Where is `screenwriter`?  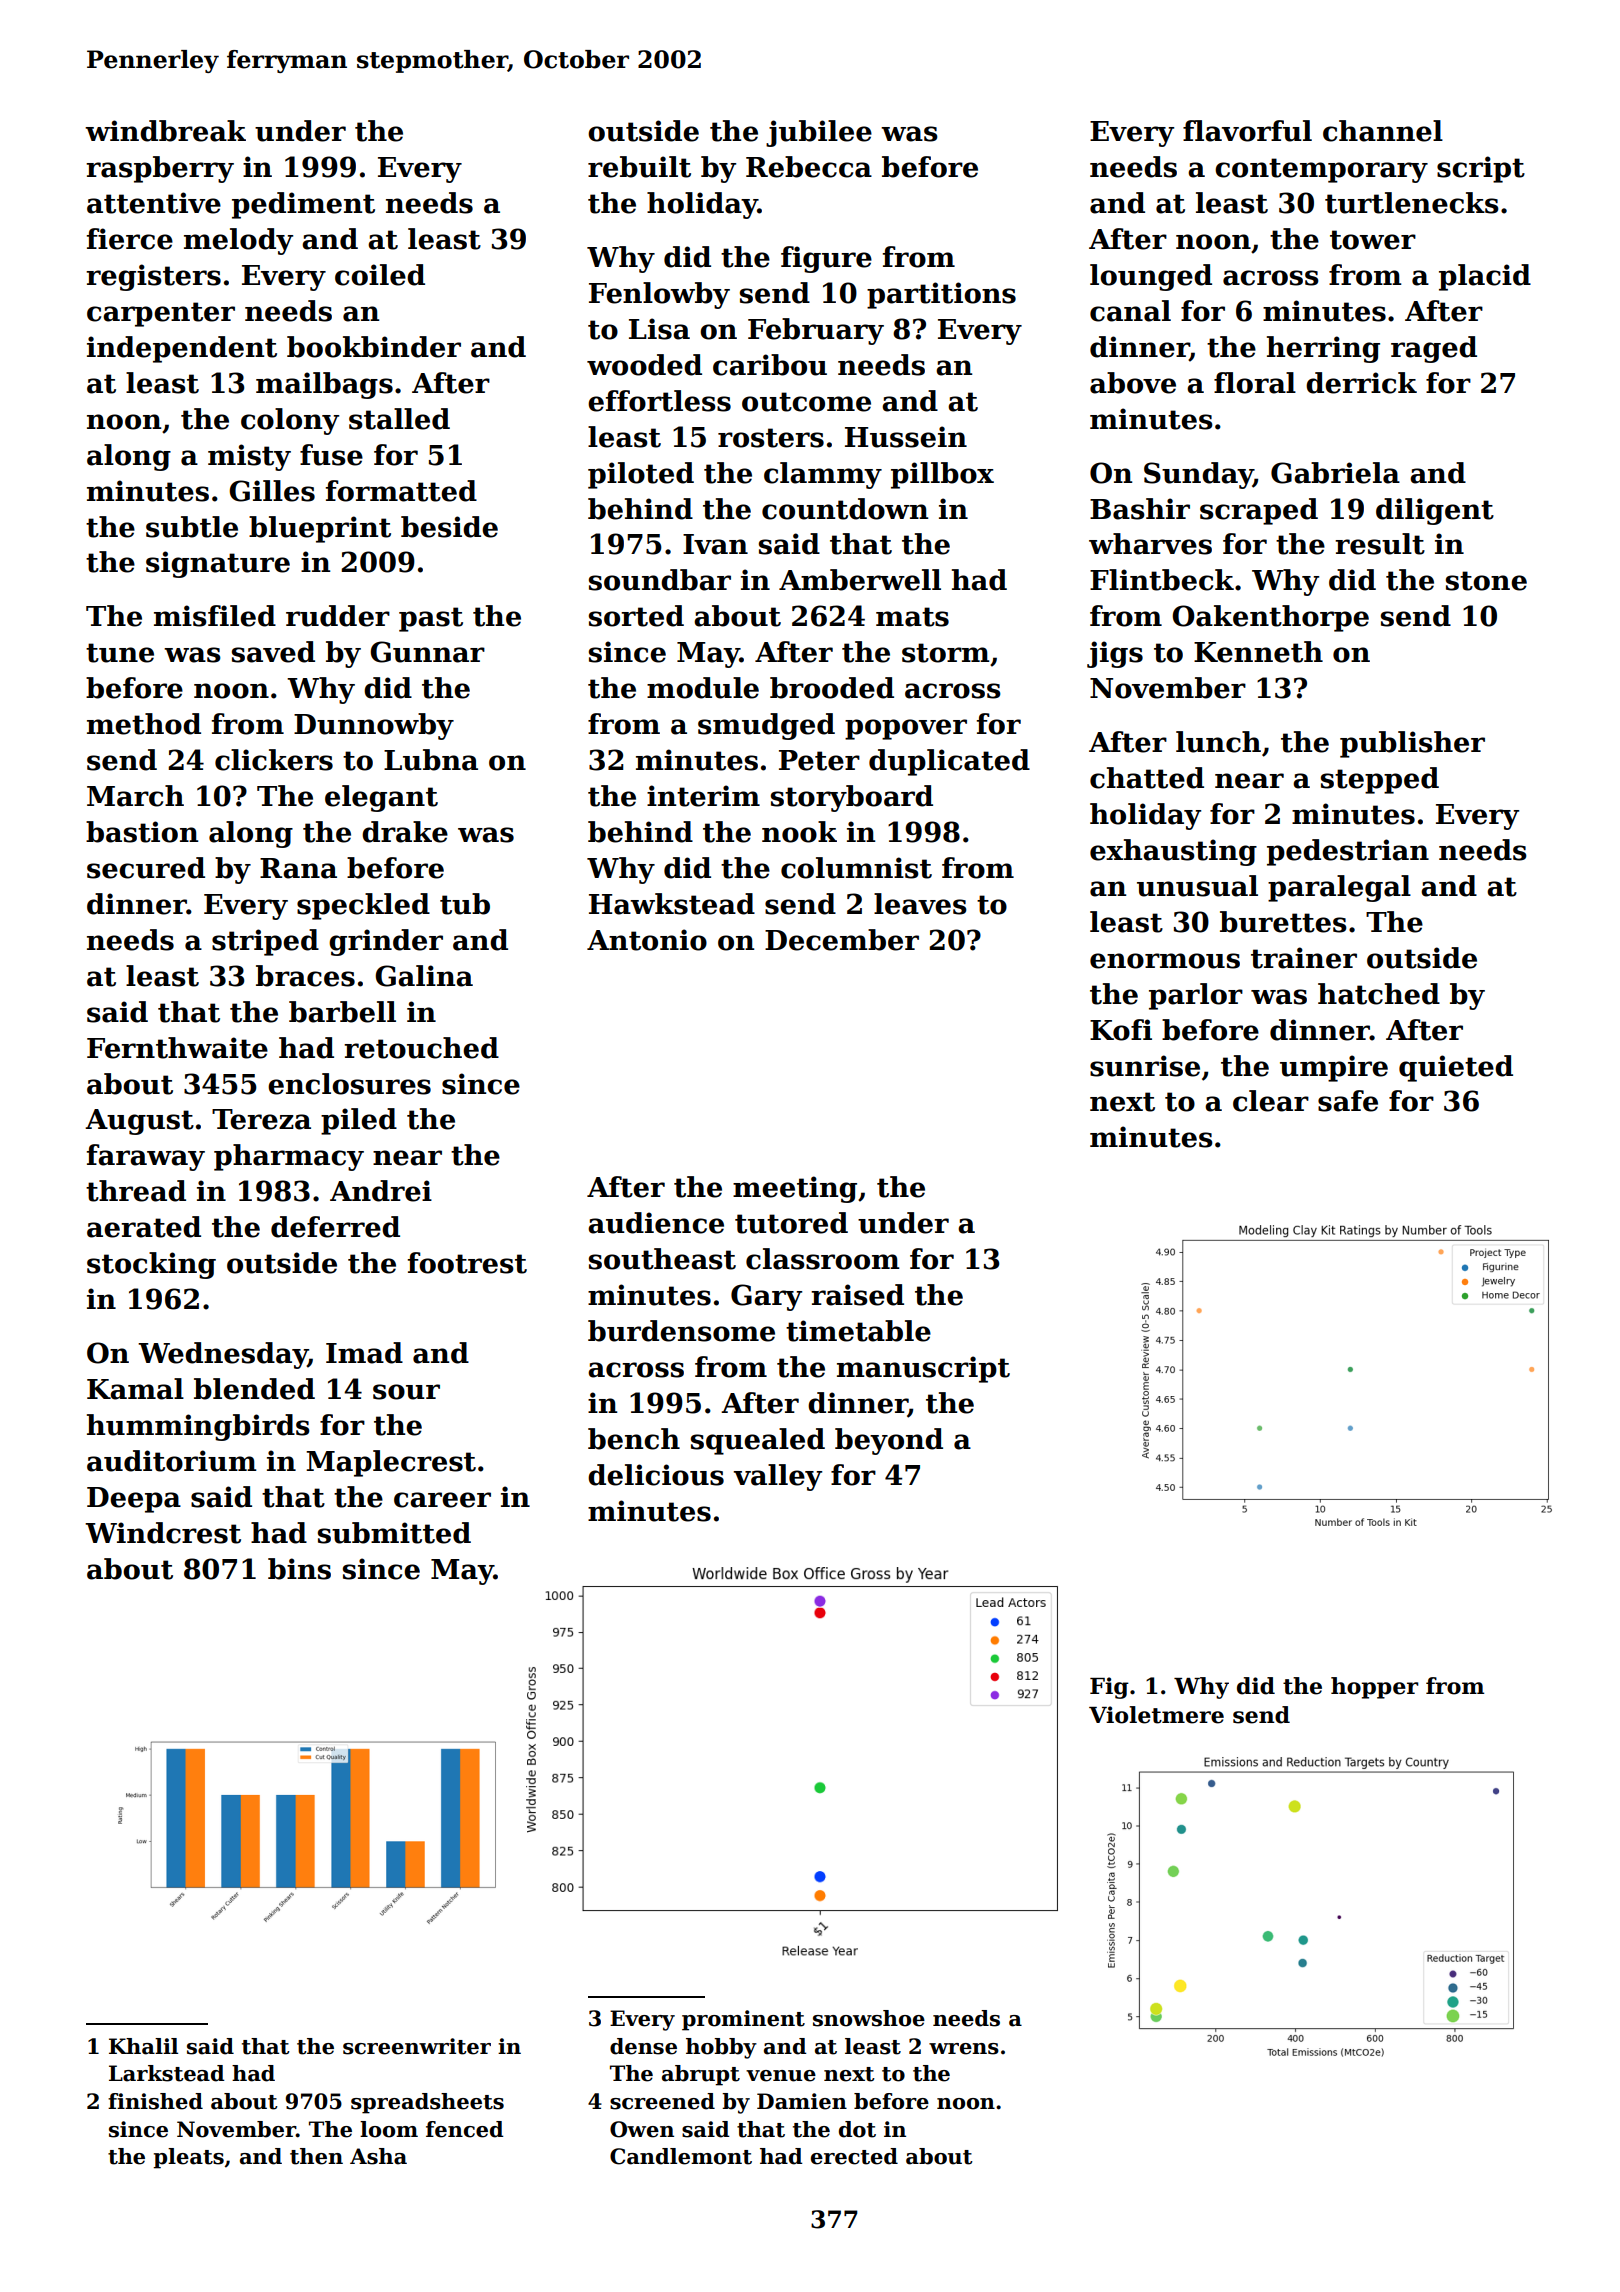 screenwriter is located at coordinates (417, 2046).
